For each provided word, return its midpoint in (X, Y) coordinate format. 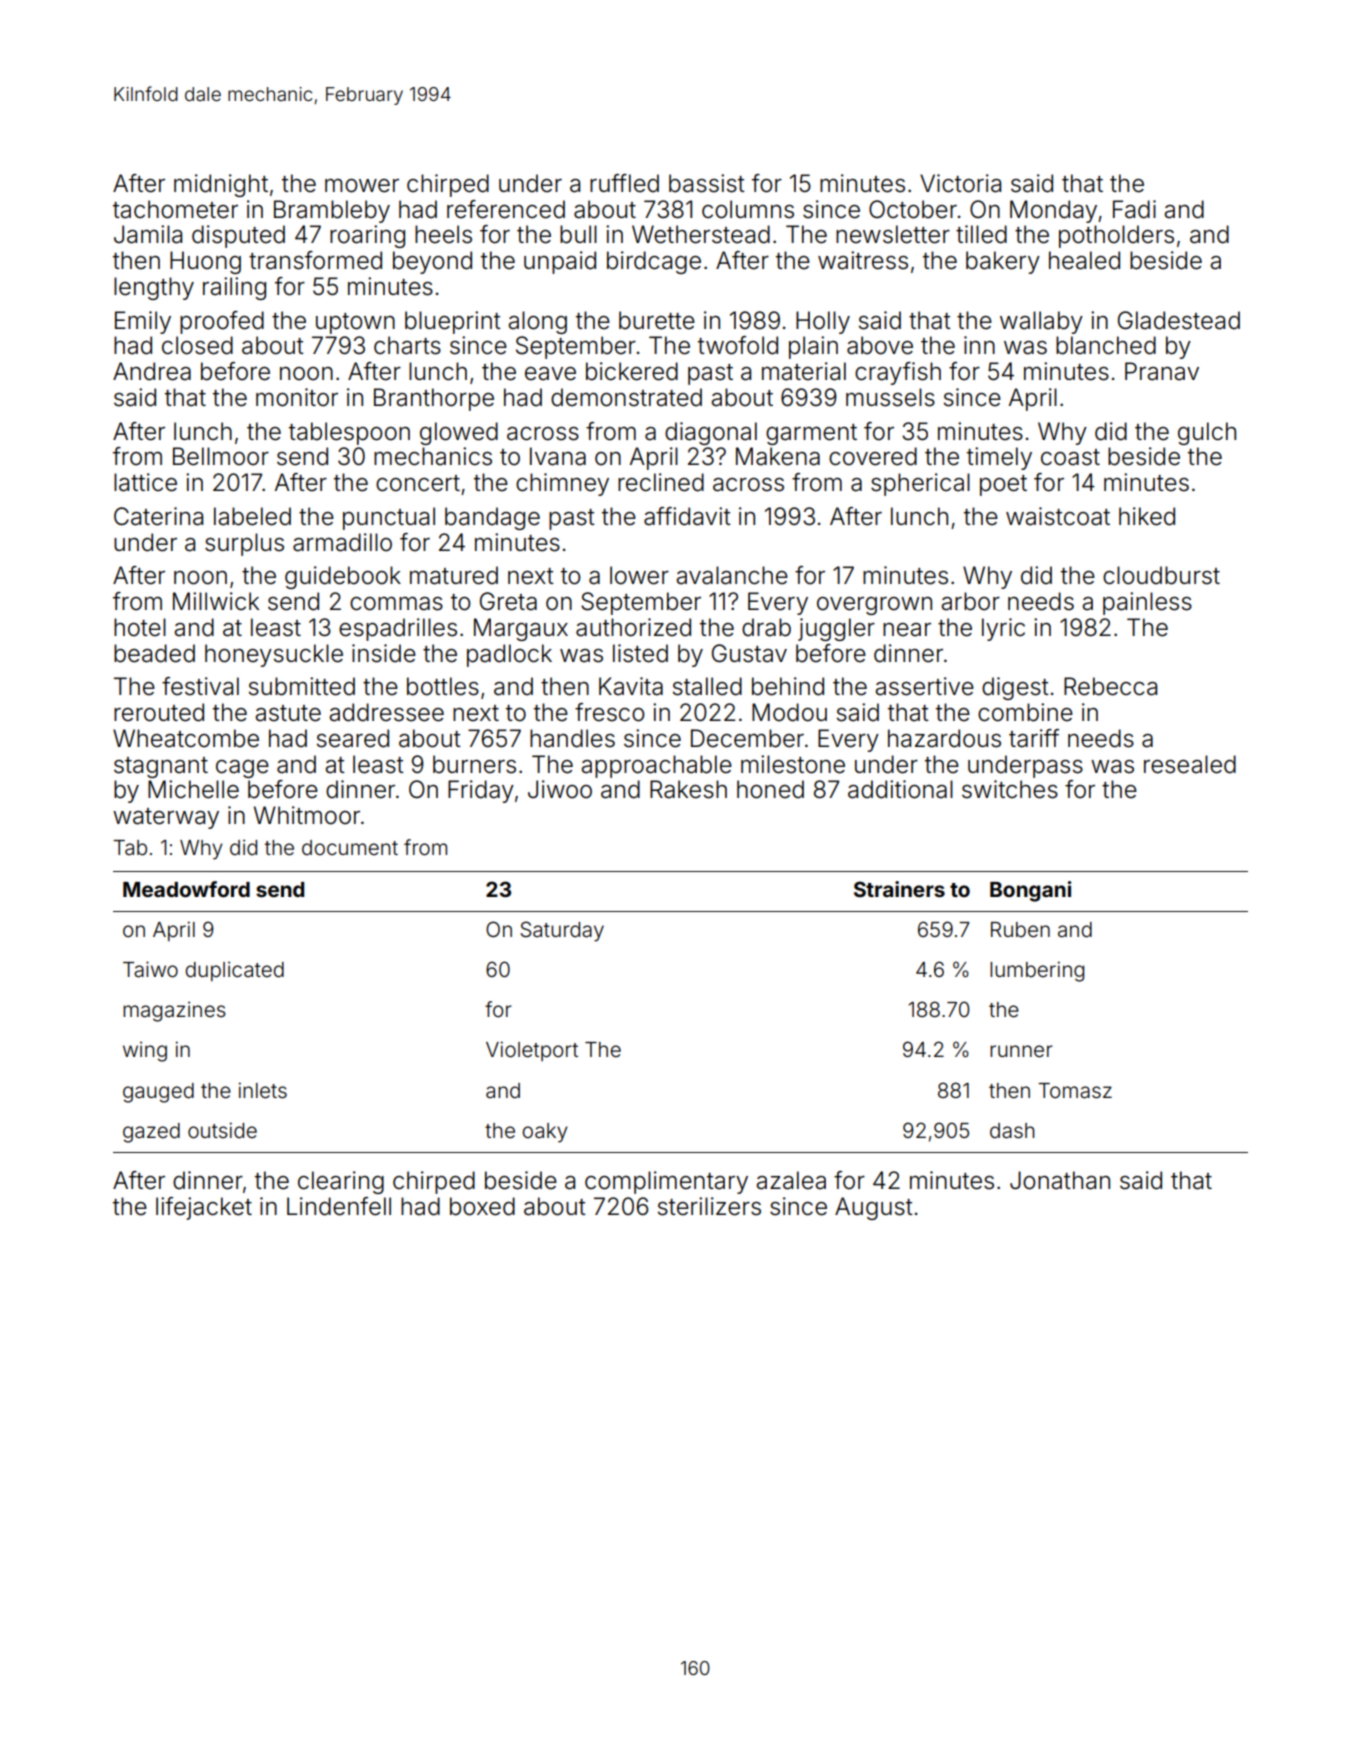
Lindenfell (339, 1206)
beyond (432, 262)
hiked (1147, 516)
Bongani (1030, 891)
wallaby (1041, 322)
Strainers (899, 889)
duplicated (234, 971)
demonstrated (626, 397)
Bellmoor (221, 456)
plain (813, 347)
